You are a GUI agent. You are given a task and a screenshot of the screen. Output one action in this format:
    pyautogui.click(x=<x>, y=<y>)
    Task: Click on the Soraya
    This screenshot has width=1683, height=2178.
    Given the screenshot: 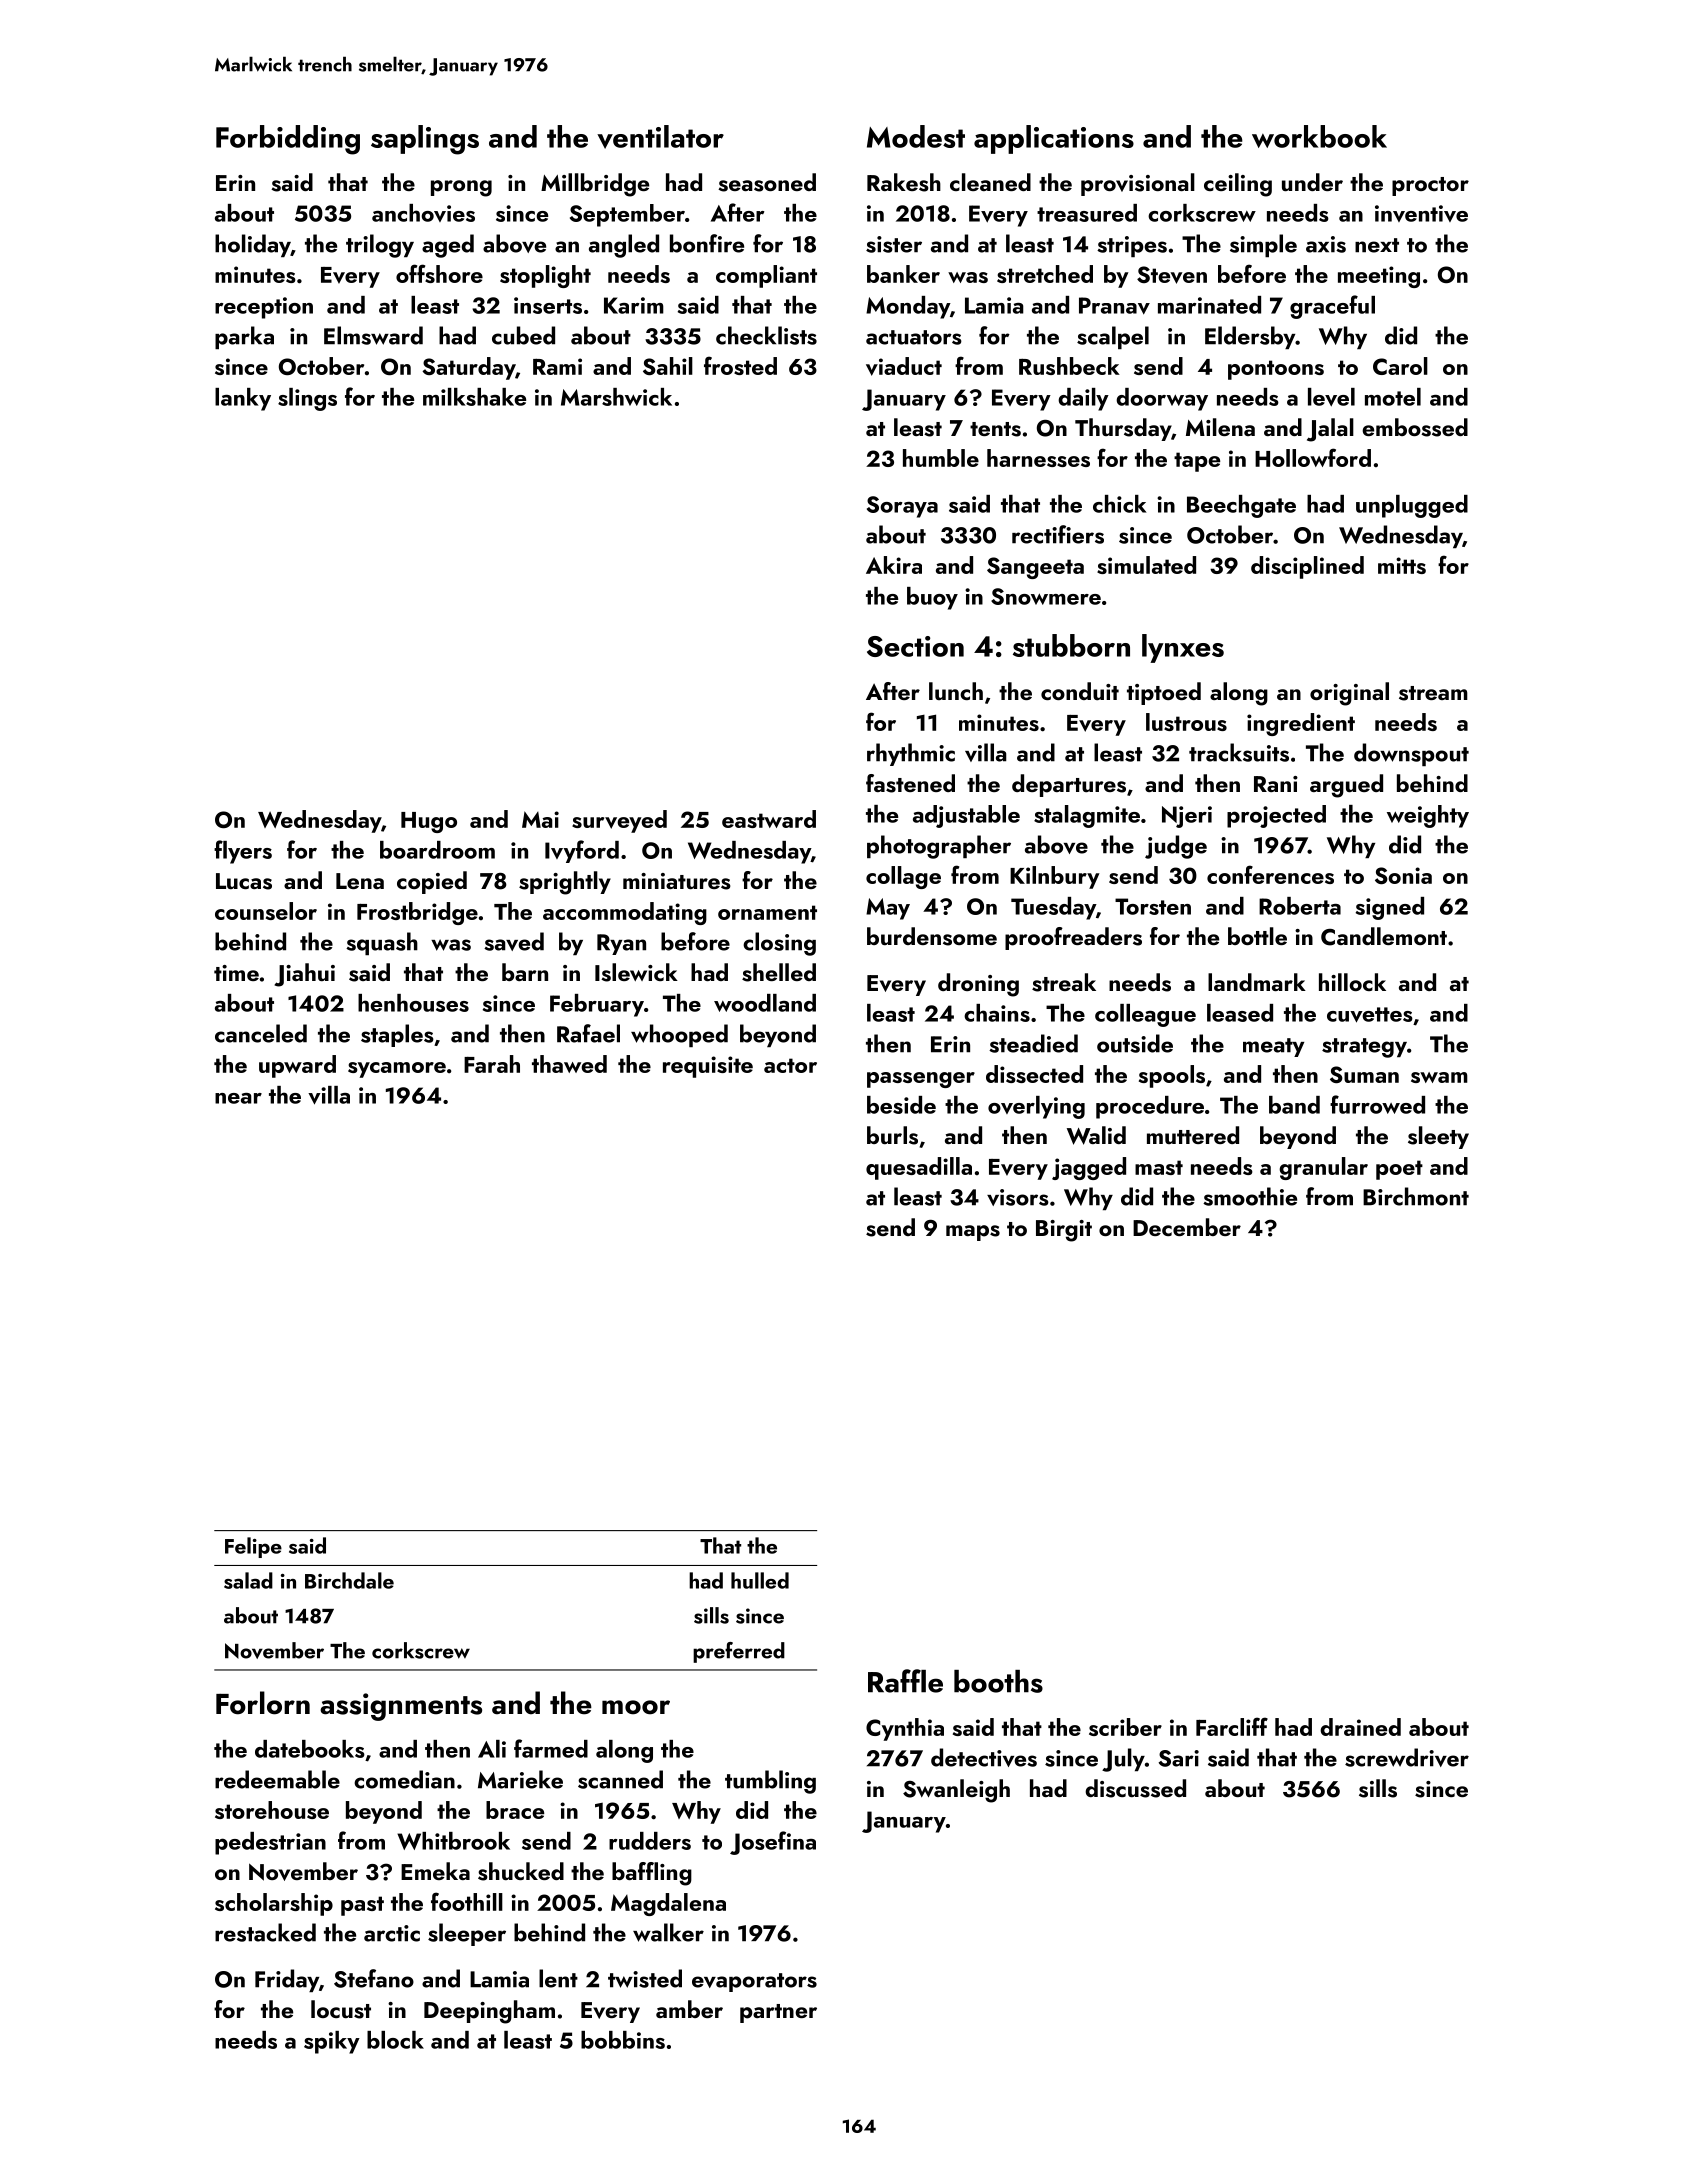 What is the action you would take?
    pyautogui.click(x=902, y=507)
